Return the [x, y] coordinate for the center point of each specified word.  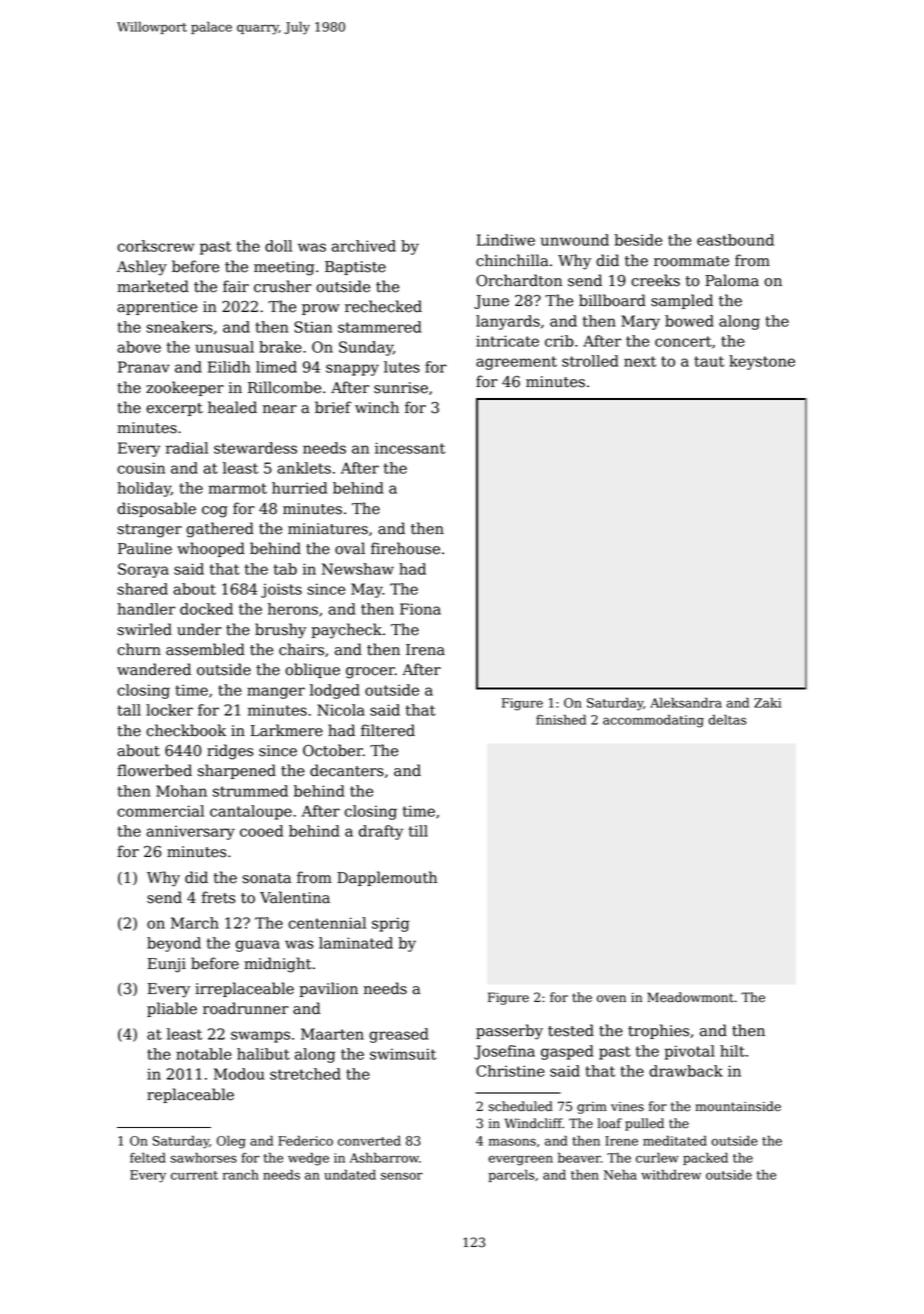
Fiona [420, 609]
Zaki [767, 702]
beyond [174, 944]
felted [148, 1157]
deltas [727, 719]
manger [276, 693]
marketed [153, 286]
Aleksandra [686, 702]
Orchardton [519, 280]
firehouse [405, 548]
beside [638, 240]
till [418, 831]
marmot [238, 488]
